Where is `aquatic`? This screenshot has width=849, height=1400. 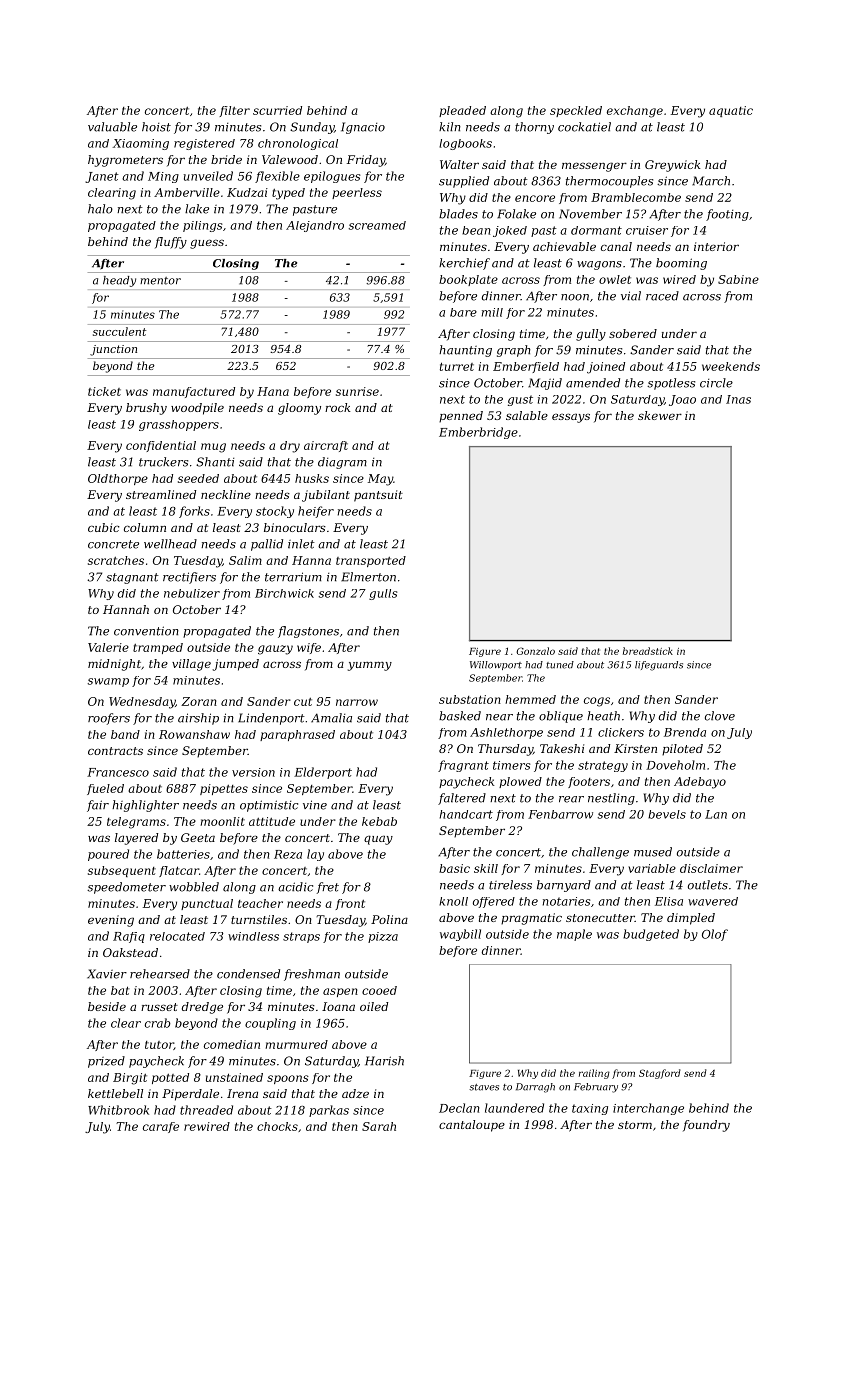 aquatic is located at coordinates (731, 111).
